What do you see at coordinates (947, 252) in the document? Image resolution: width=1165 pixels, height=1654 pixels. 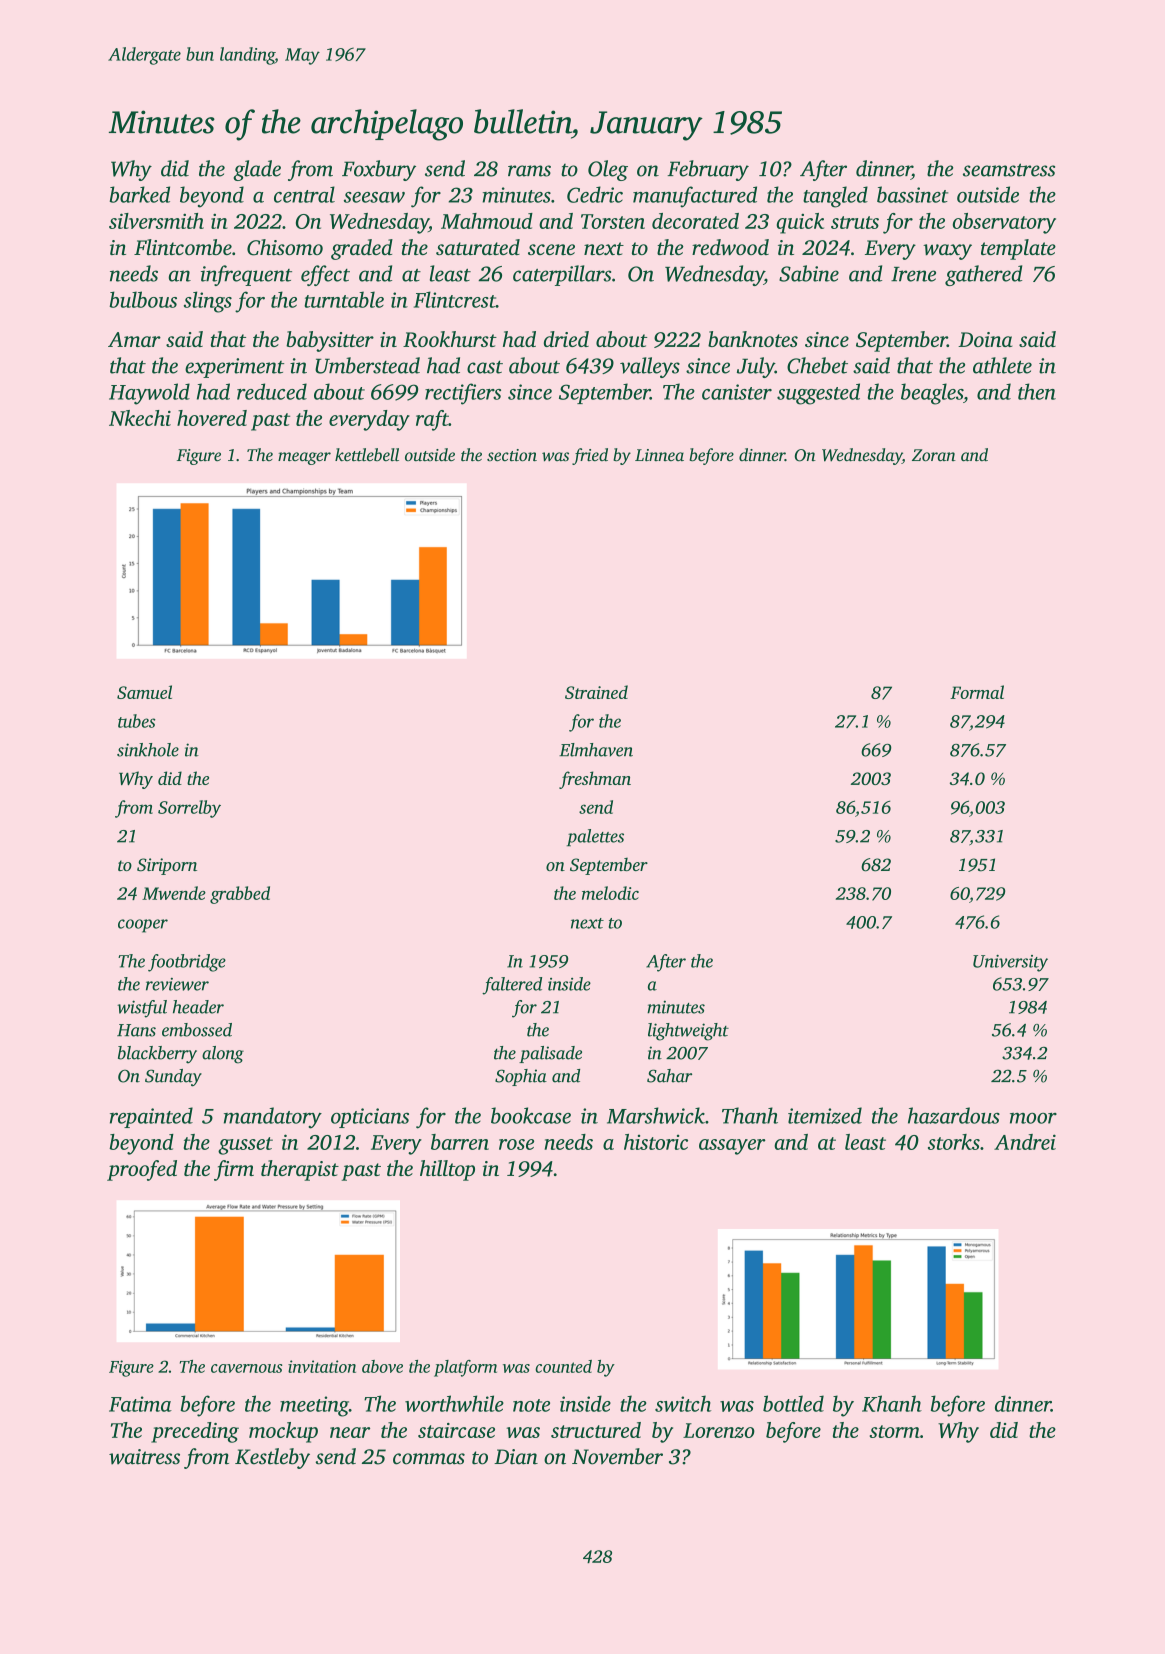 I see `waxy` at bounding box center [947, 252].
